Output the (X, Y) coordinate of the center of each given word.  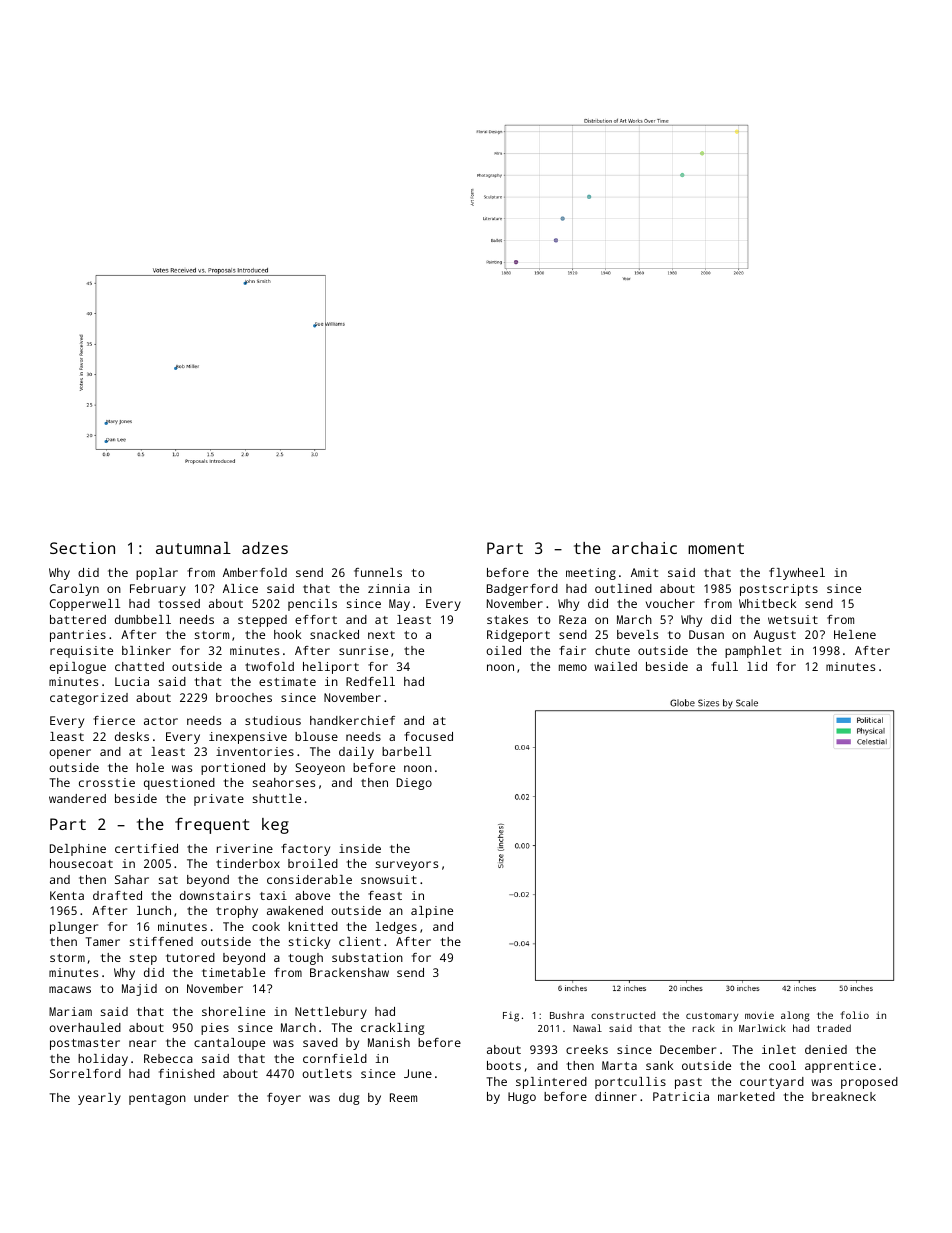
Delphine (78, 850)
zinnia (389, 588)
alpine (432, 912)
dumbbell (143, 619)
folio (854, 1015)
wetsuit (793, 619)
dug (349, 1099)
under (211, 1097)
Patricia (681, 1096)
